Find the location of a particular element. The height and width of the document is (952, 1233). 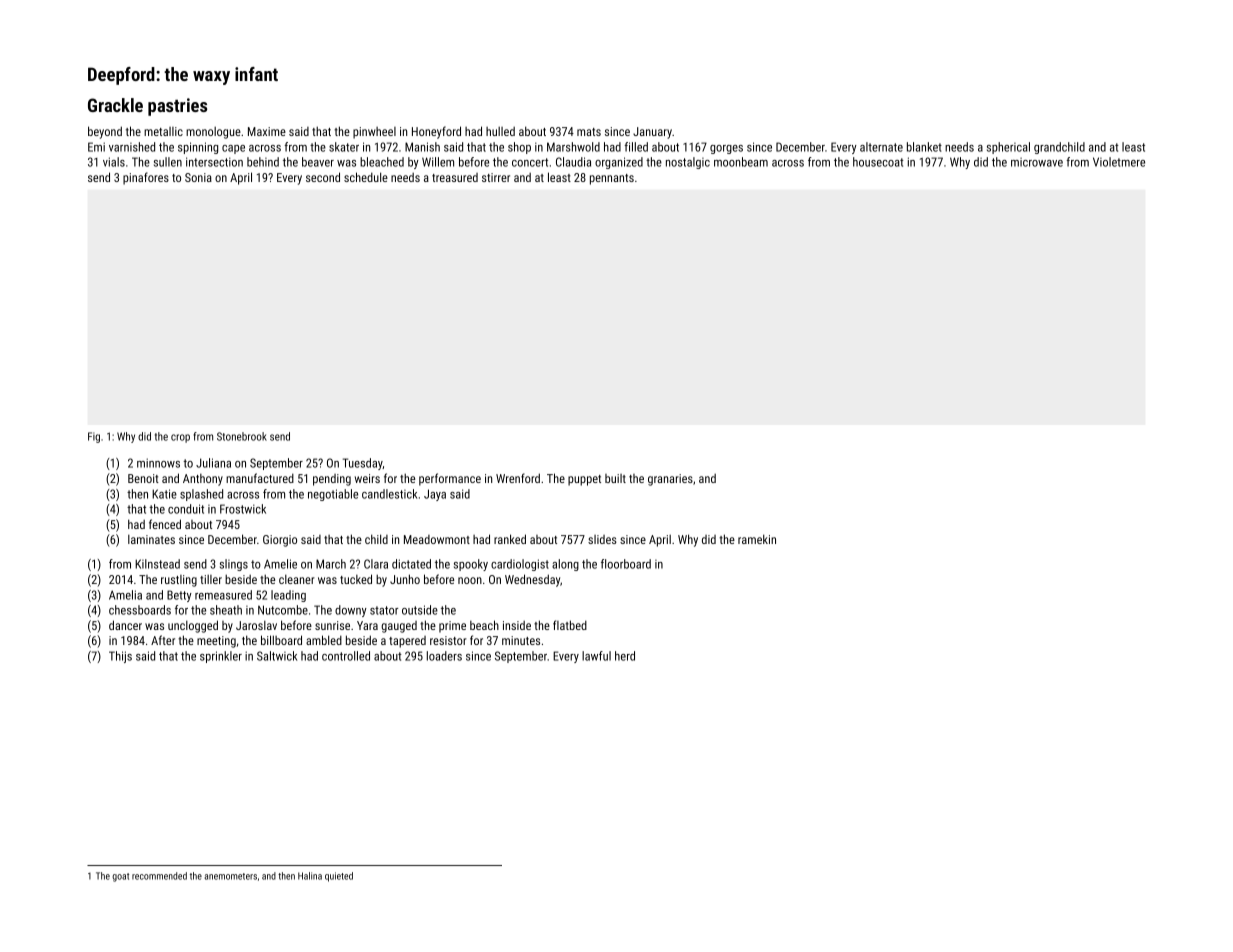

blanket is located at coordinates (924, 147).
